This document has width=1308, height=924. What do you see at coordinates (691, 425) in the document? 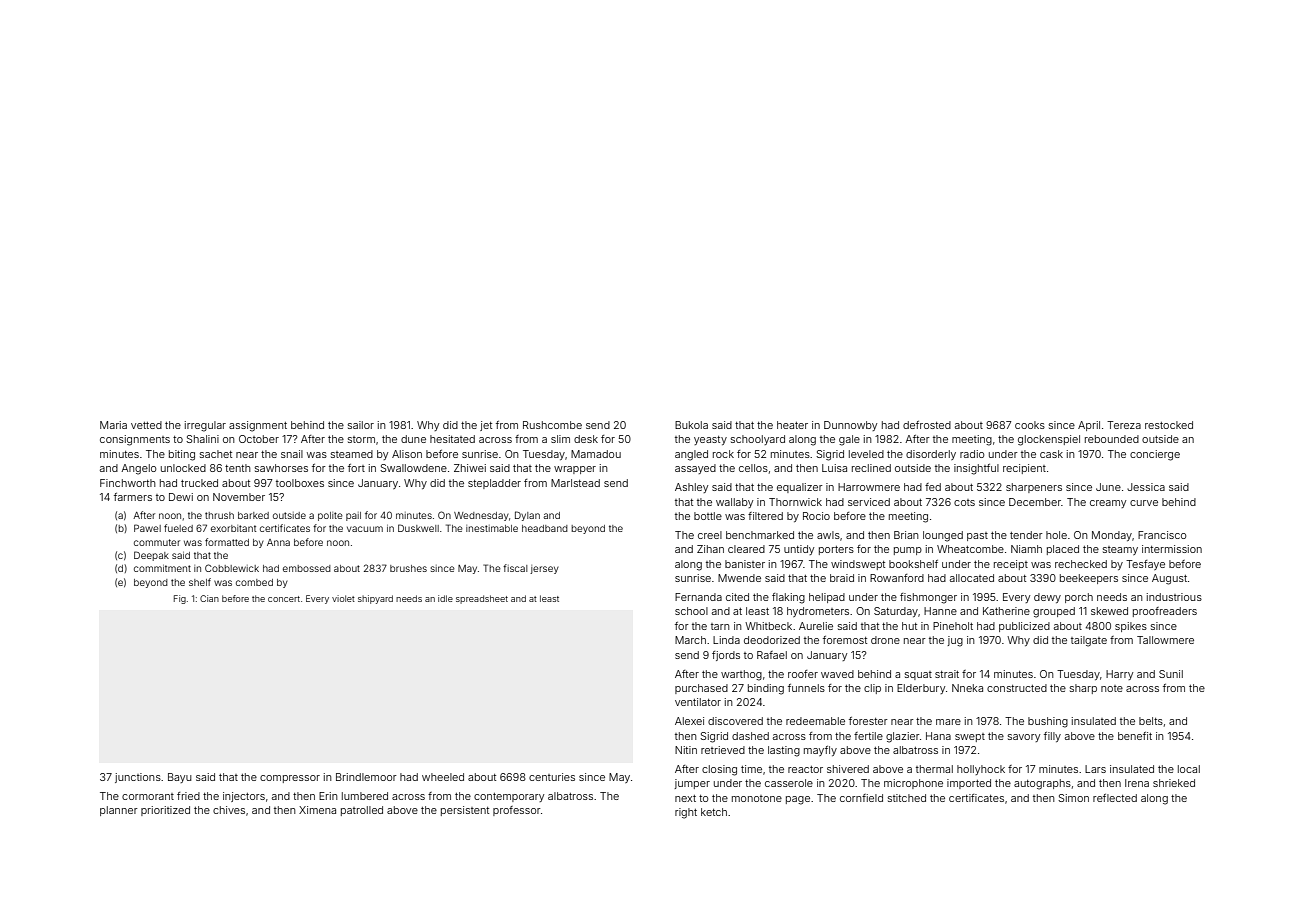
I see `Bukola` at bounding box center [691, 425].
